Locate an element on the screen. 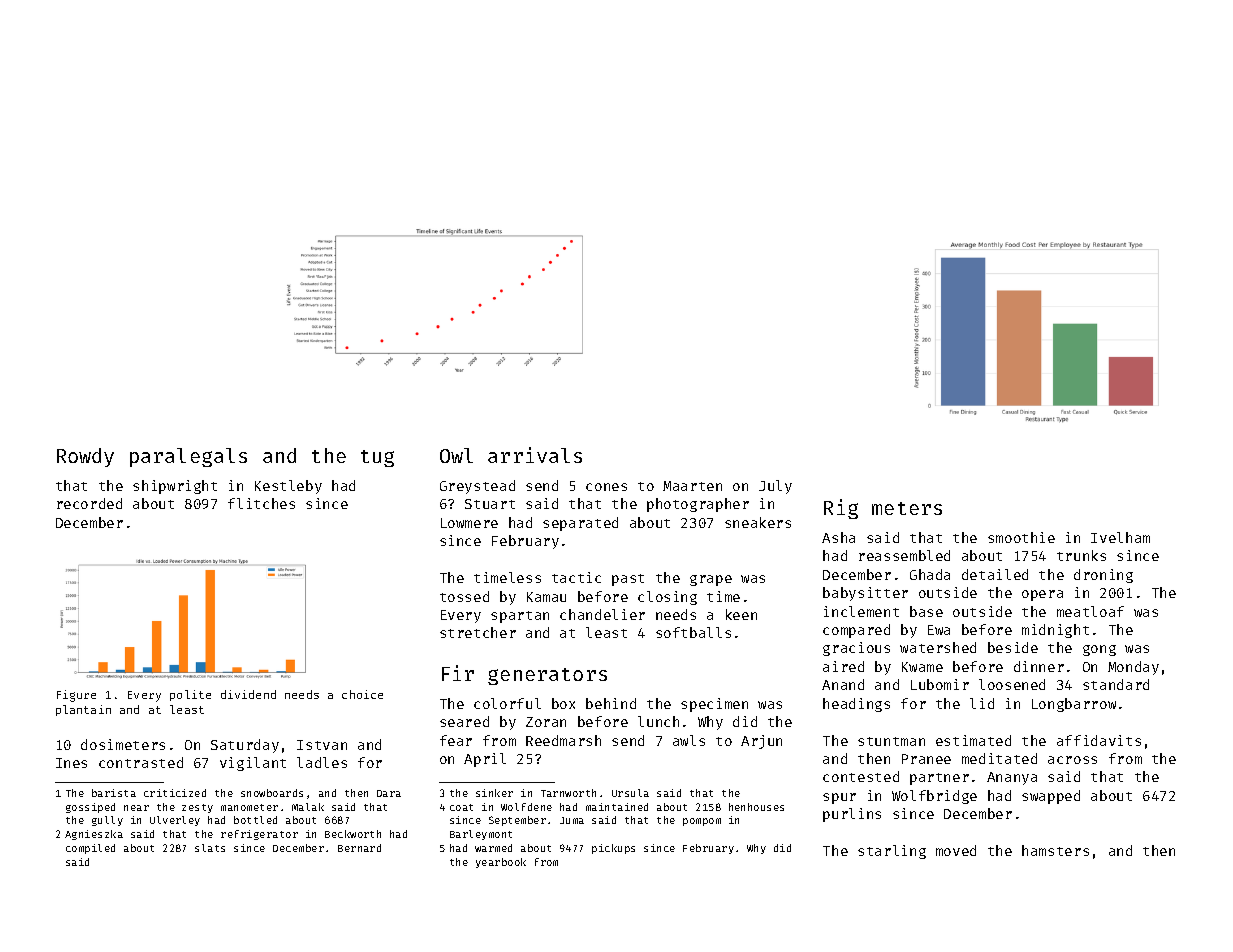 The image size is (1233, 952). pompom is located at coordinates (702, 822).
